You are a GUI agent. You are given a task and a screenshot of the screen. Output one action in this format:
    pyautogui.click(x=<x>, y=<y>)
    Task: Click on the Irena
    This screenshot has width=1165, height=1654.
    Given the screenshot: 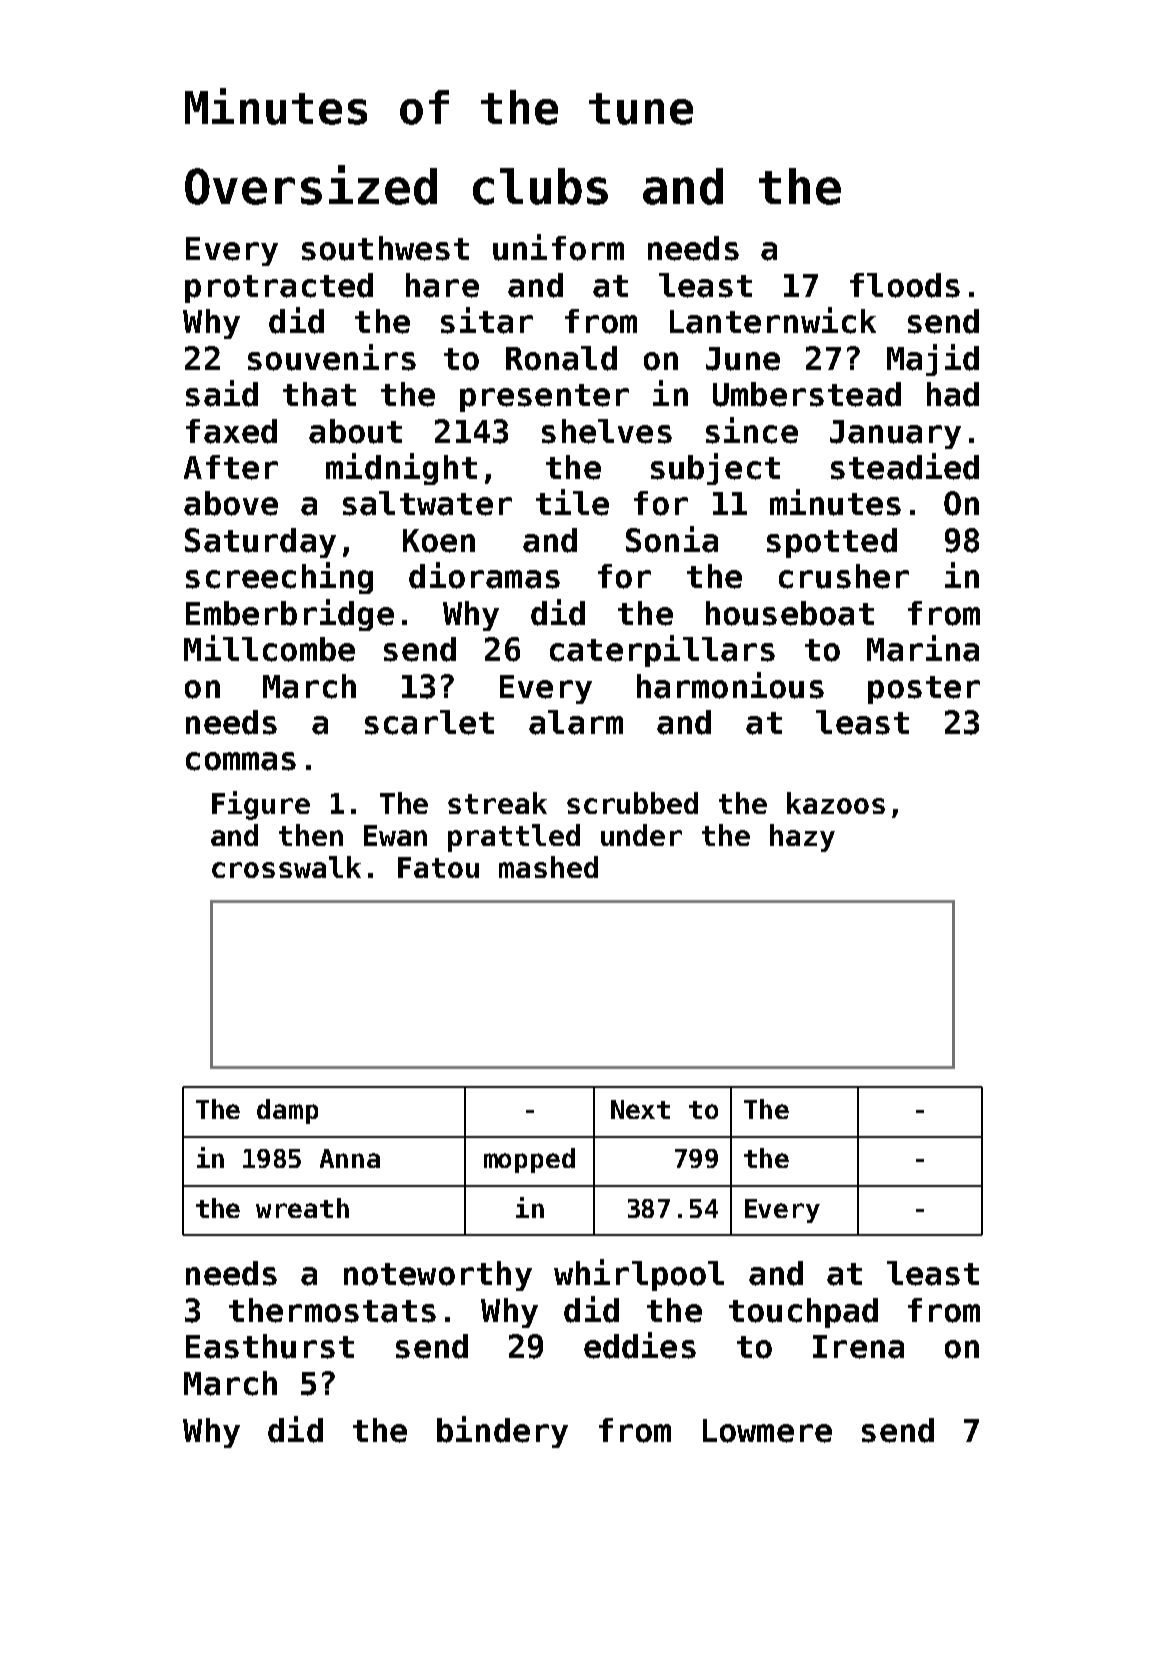 What is the action you would take?
    pyautogui.click(x=858, y=1347)
